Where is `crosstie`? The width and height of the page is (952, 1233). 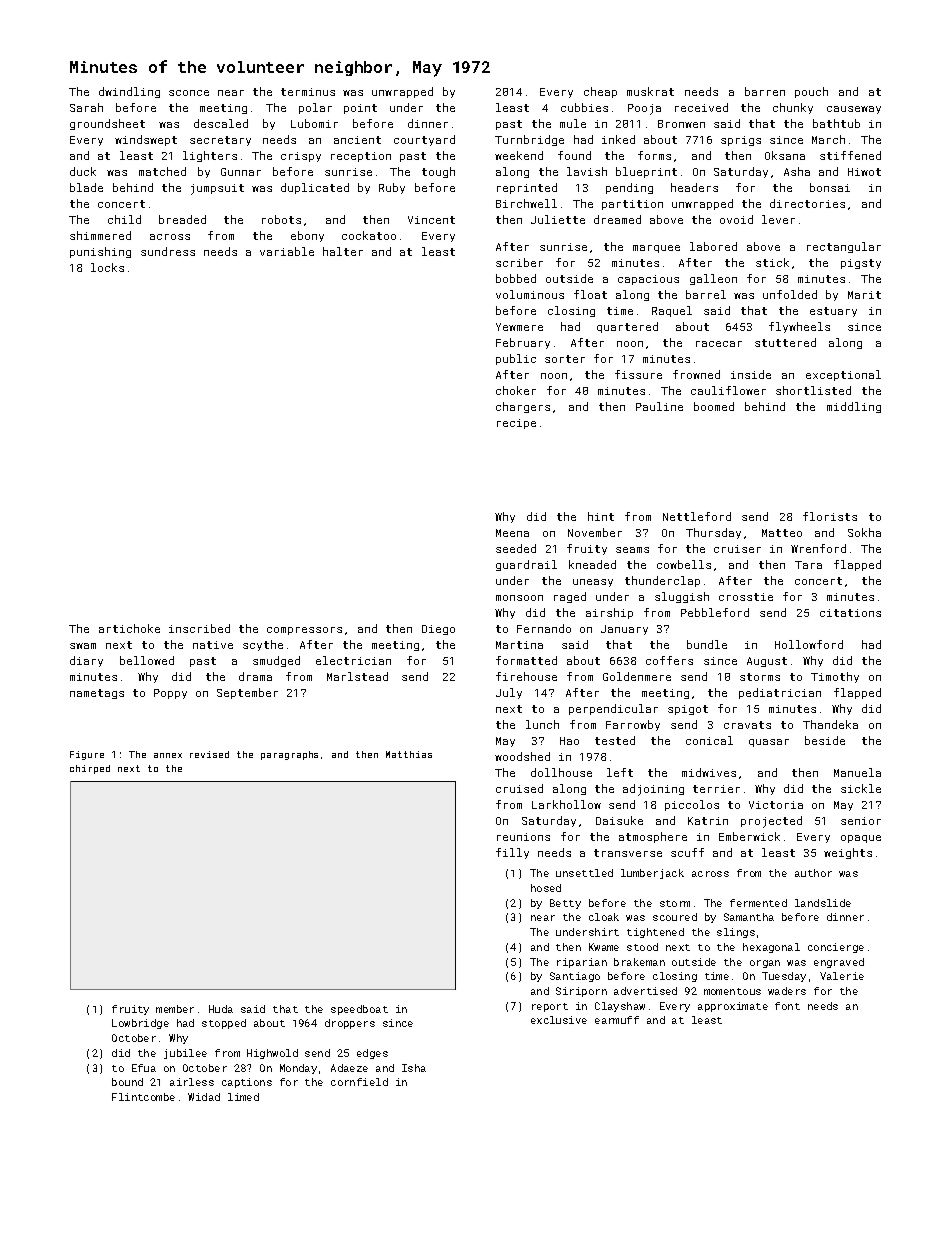
crosstie is located at coordinates (746, 597).
